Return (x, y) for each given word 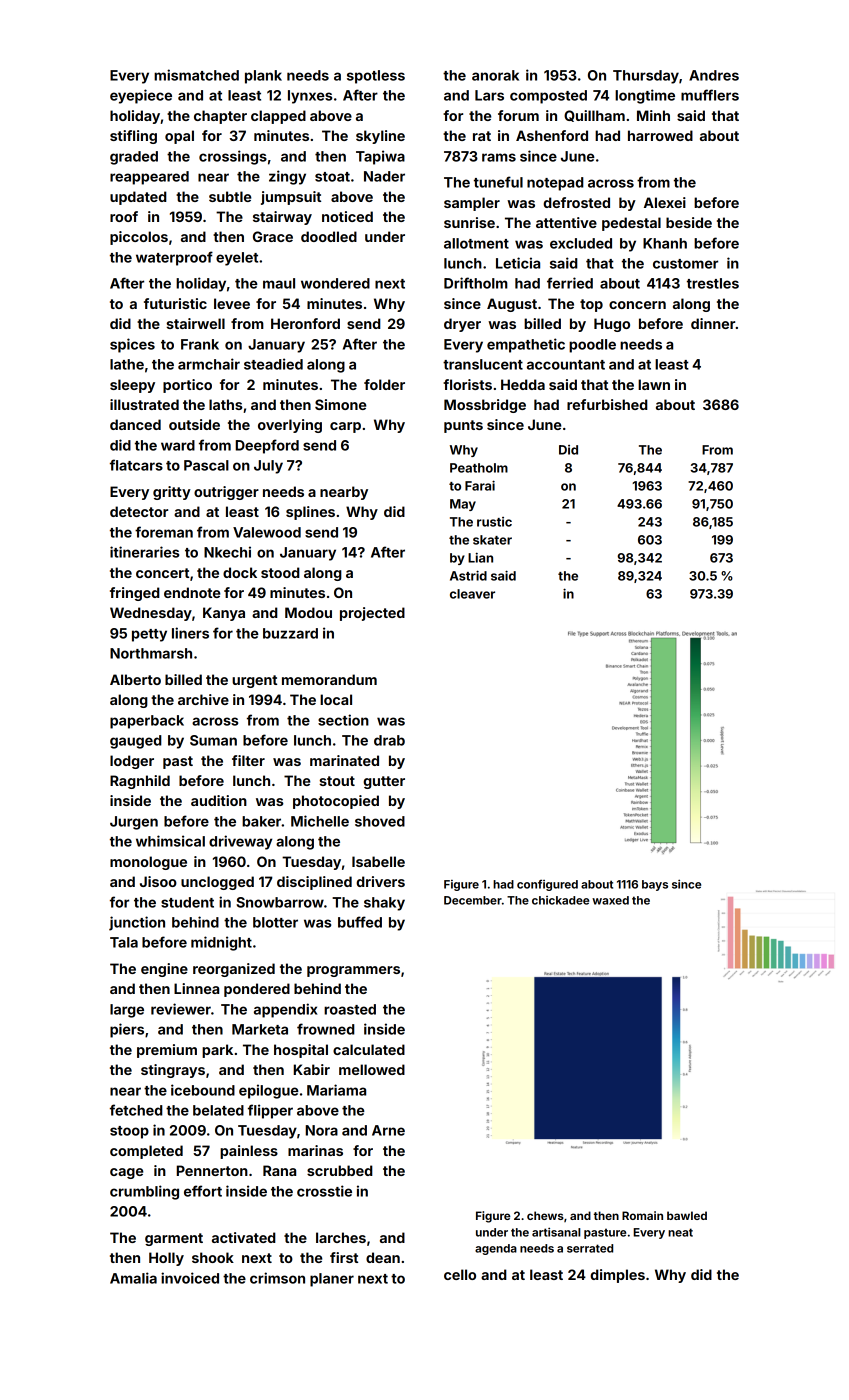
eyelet (237, 259)
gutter (384, 782)
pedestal (631, 224)
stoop (129, 1132)
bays (655, 885)
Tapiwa (380, 157)
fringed (135, 594)
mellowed (372, 1069)
